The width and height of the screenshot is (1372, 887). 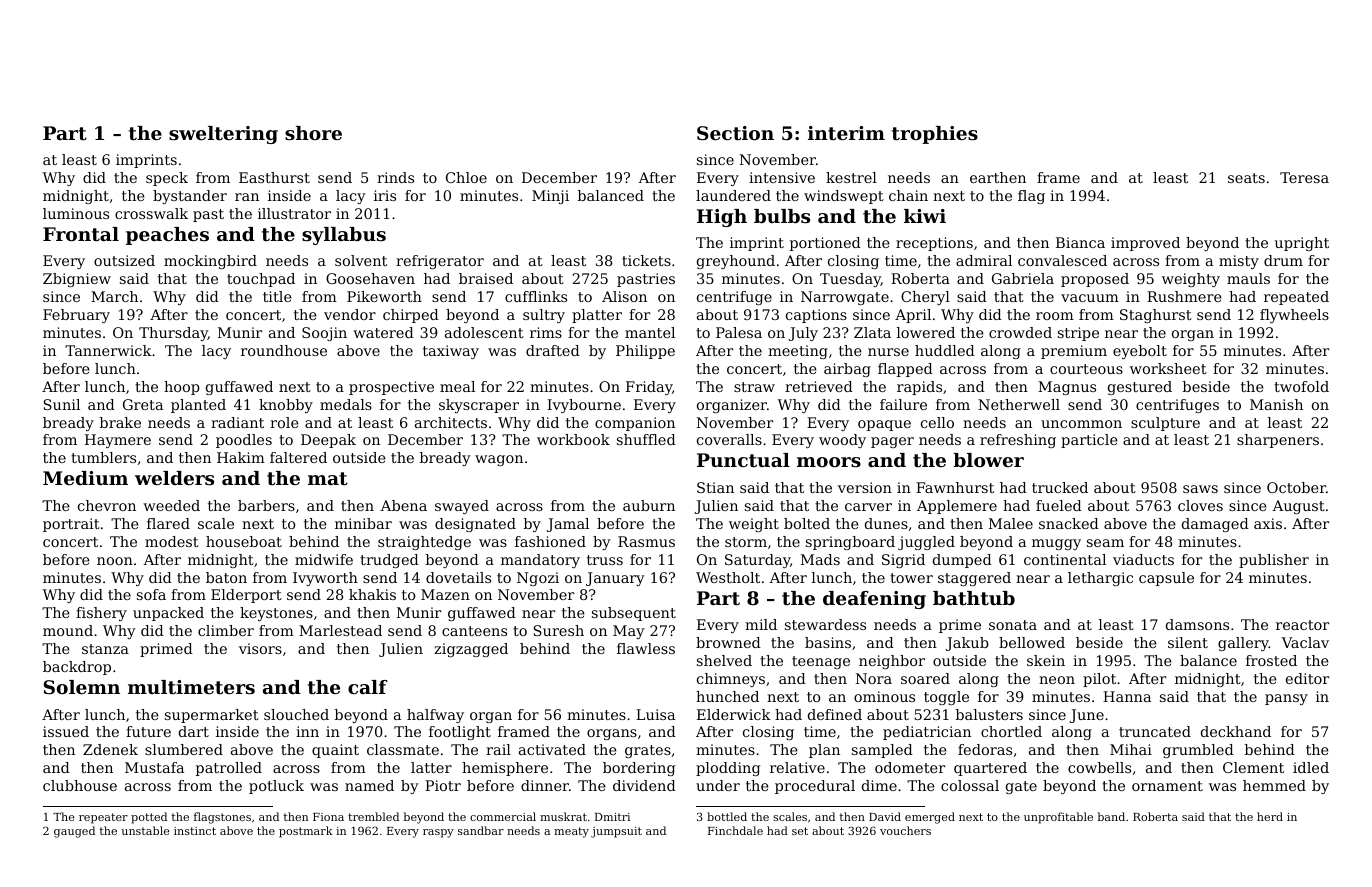 I want to click on intensive, so click(x=782, y=177).
